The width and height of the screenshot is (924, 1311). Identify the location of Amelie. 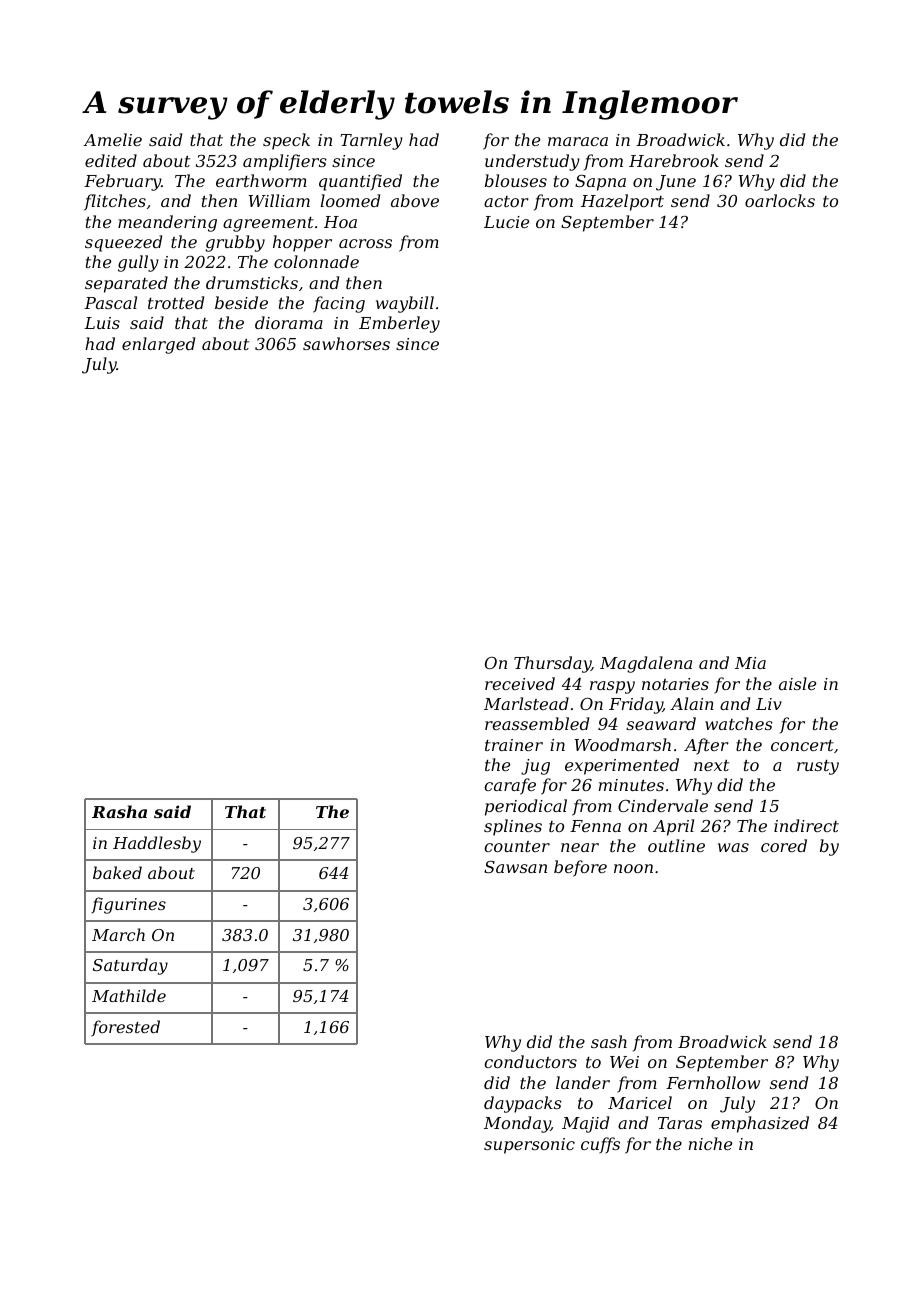
(112, 139).
